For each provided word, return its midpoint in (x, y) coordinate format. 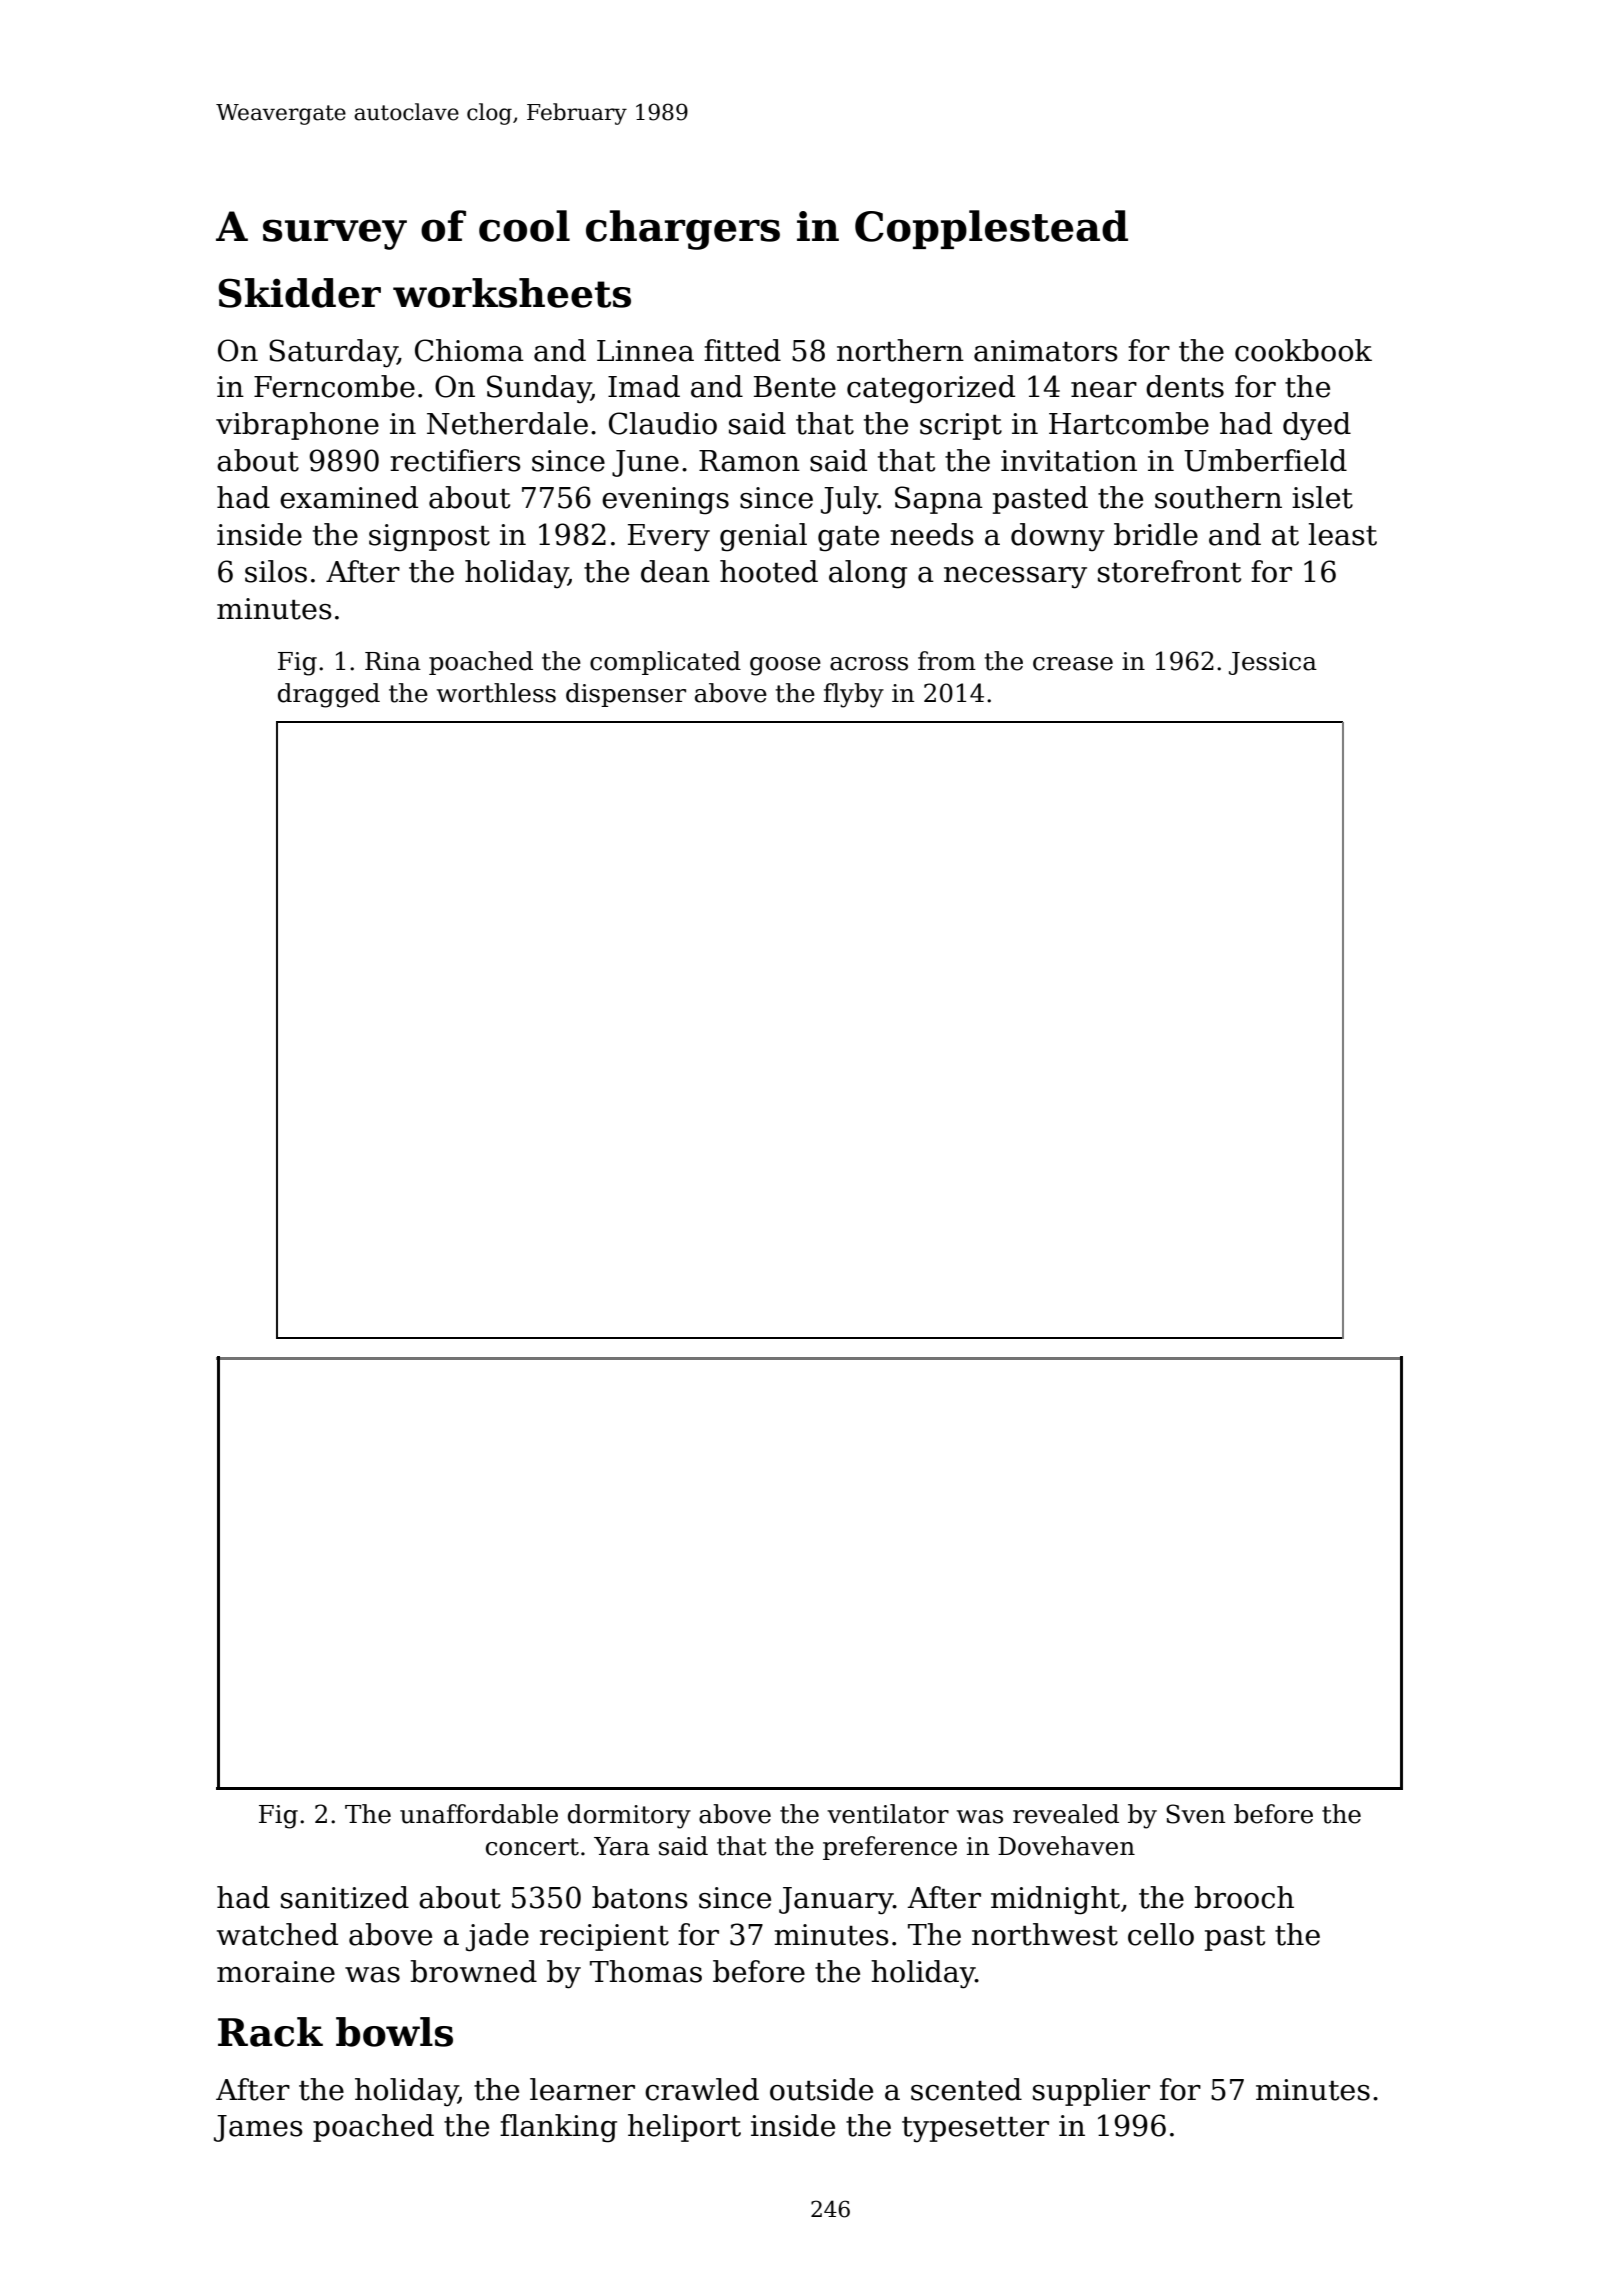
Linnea (645, 351)
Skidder (299, 293)
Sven (1195, 1814)
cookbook (1303, 350)
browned (473, 1971)
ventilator (888, 1814)
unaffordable (479, 1814)
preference (890, 1848)
